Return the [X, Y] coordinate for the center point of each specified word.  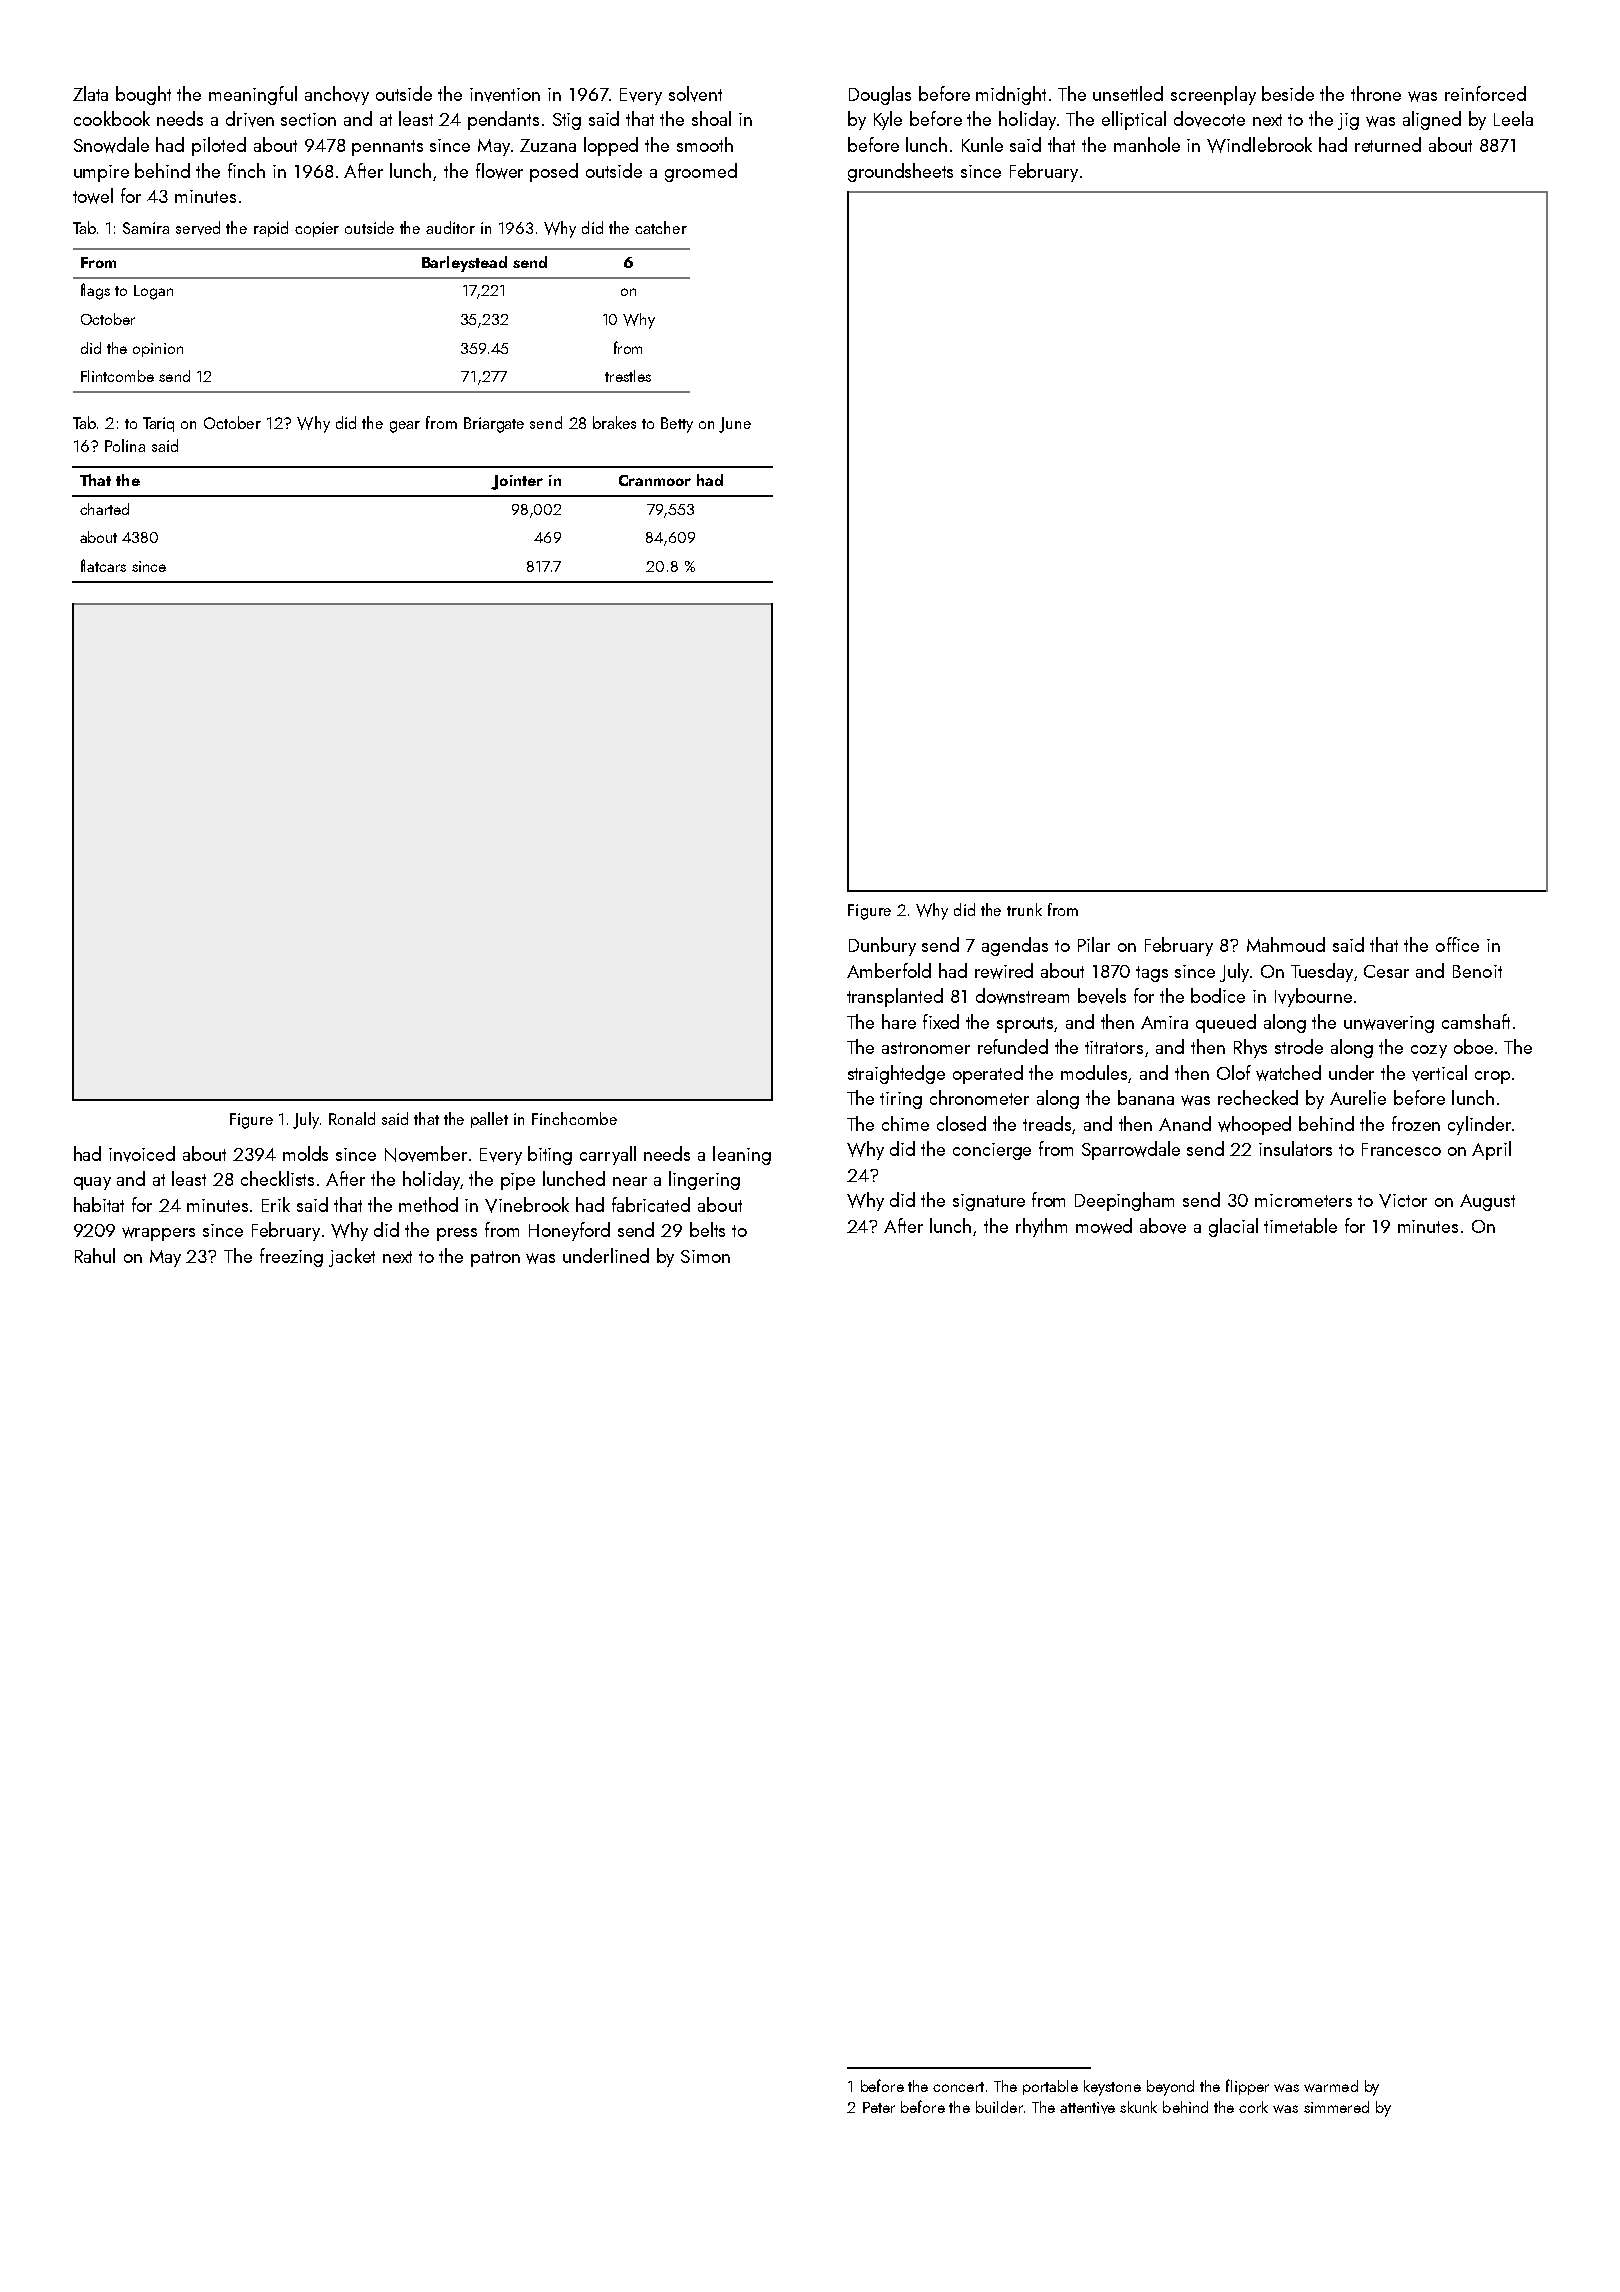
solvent [695, 94]
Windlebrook [1259, 145]
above [1163, 1226]
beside [1288, 93]
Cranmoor [655, 480]
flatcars [103, 565]
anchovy [337, 95]
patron [495, 1259]
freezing [291, 1257]
